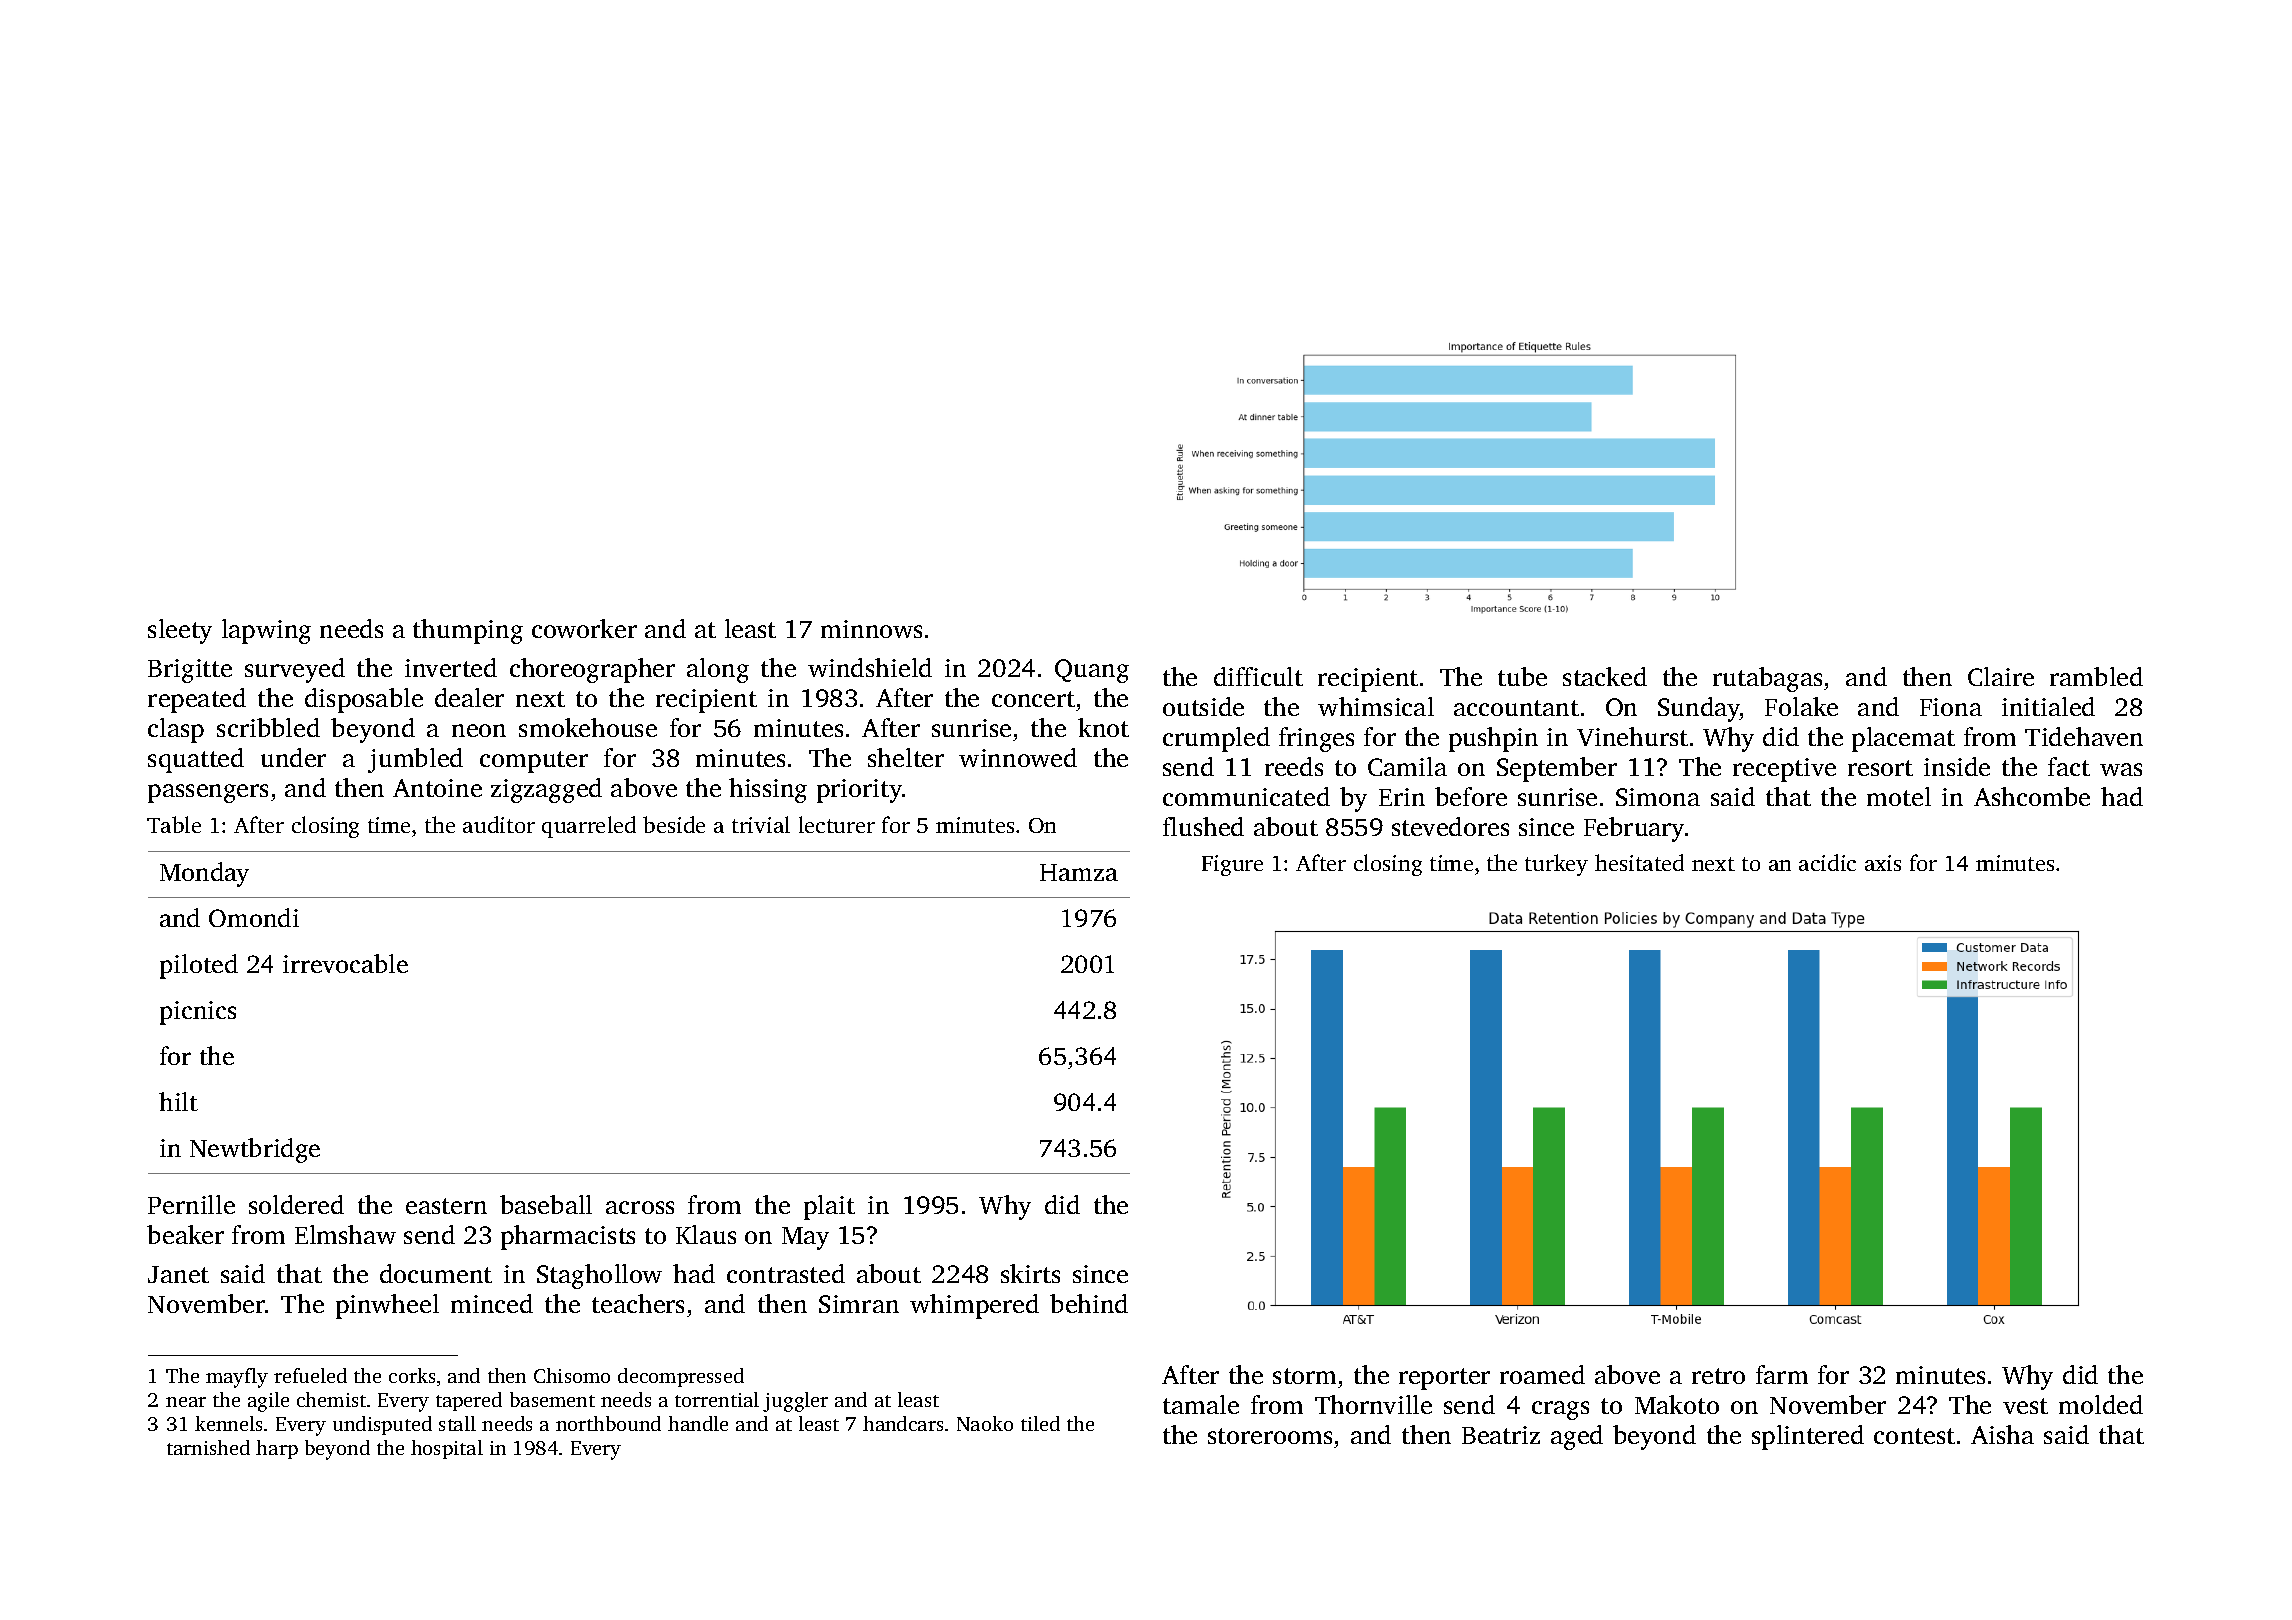  I want to click on Simran, so click(859, 1304).
